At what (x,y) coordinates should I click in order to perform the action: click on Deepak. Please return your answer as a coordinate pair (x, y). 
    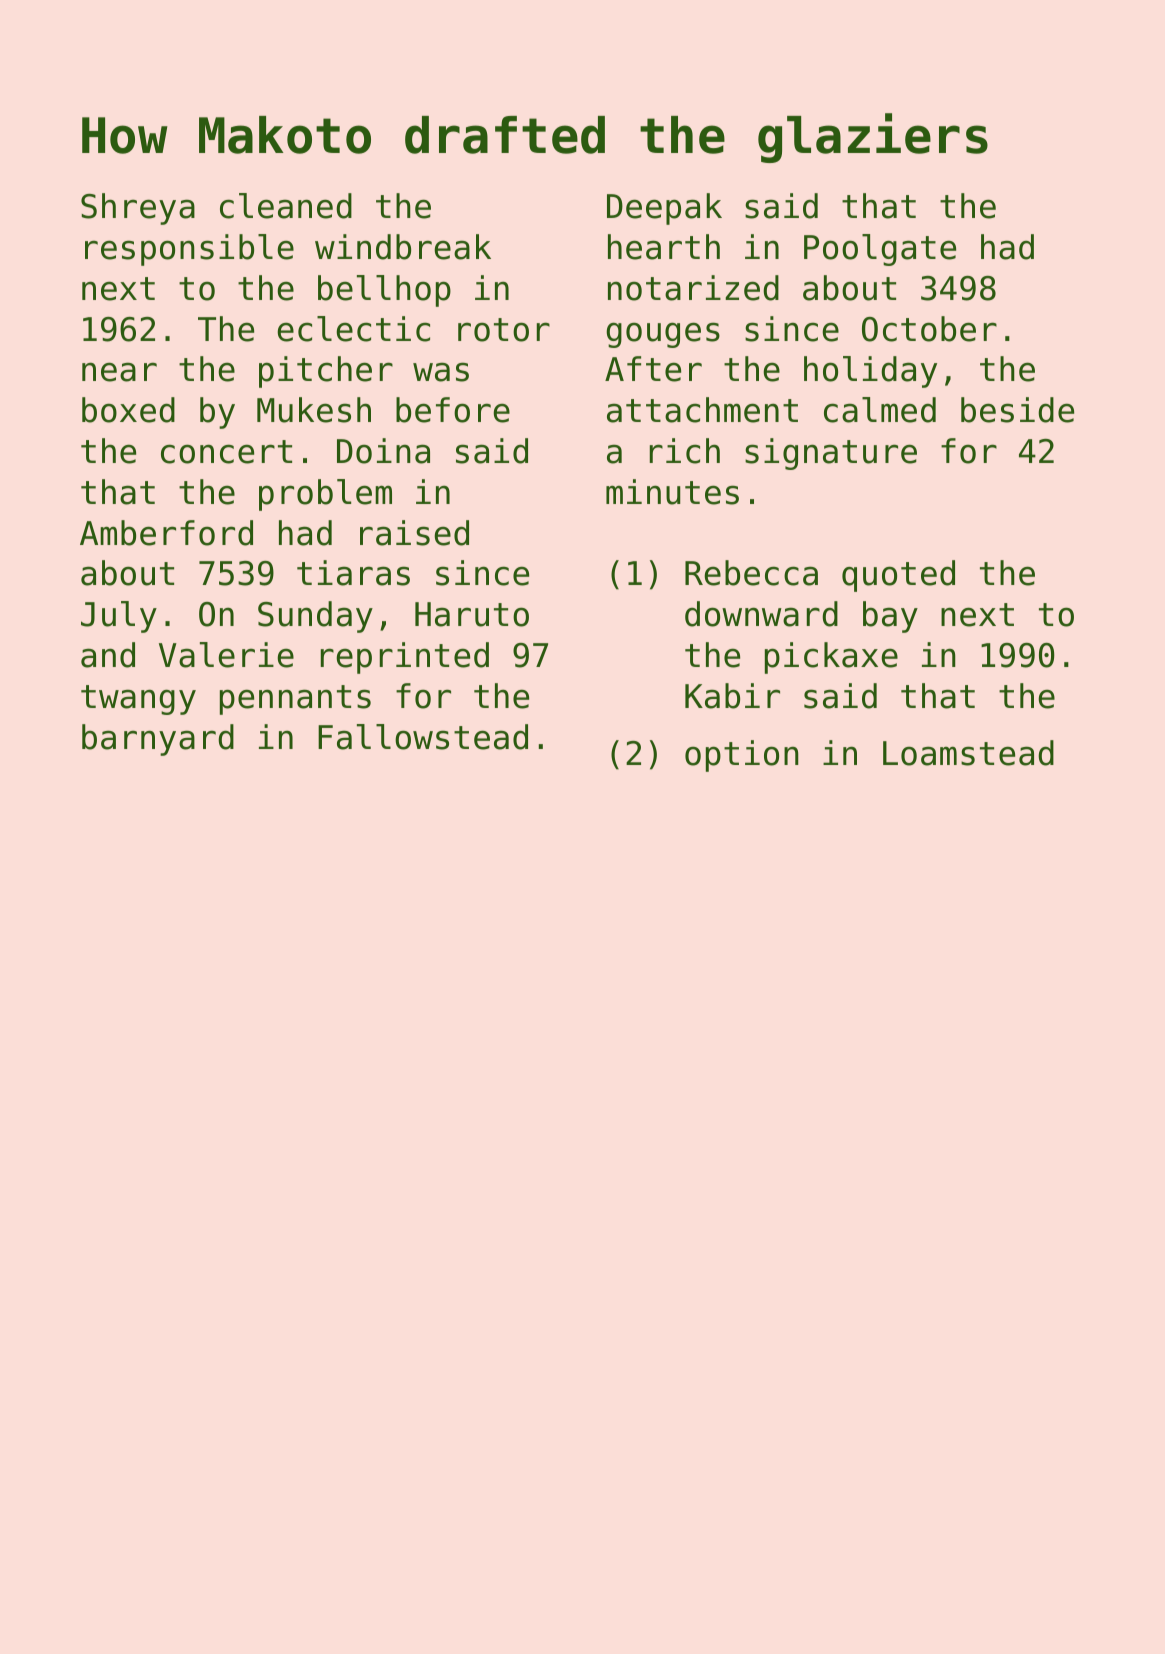
    Looking at the image, I should click on (664, 209).
